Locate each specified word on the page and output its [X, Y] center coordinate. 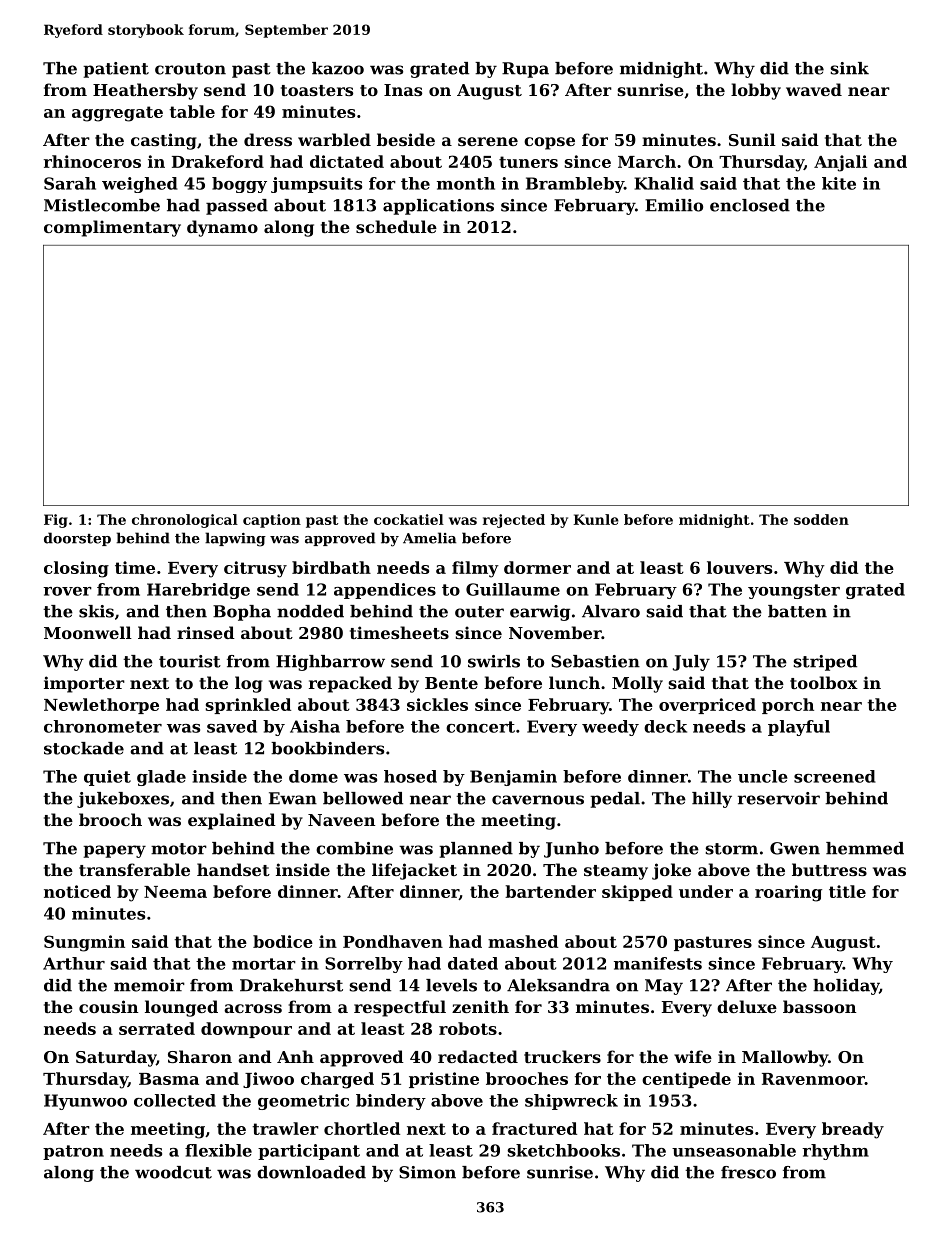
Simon [427, 1172]
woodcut [173, 1172]
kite [839, 183]
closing [76, 569]
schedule [396, 226]
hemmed [865, 848]
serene [488, 141]
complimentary [112, 228]
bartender [550, 891]
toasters [317, 90]
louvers [739, 567]
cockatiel [409, 519]
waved [814, 89]
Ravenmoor [813, 1079]
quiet [107, 778]
